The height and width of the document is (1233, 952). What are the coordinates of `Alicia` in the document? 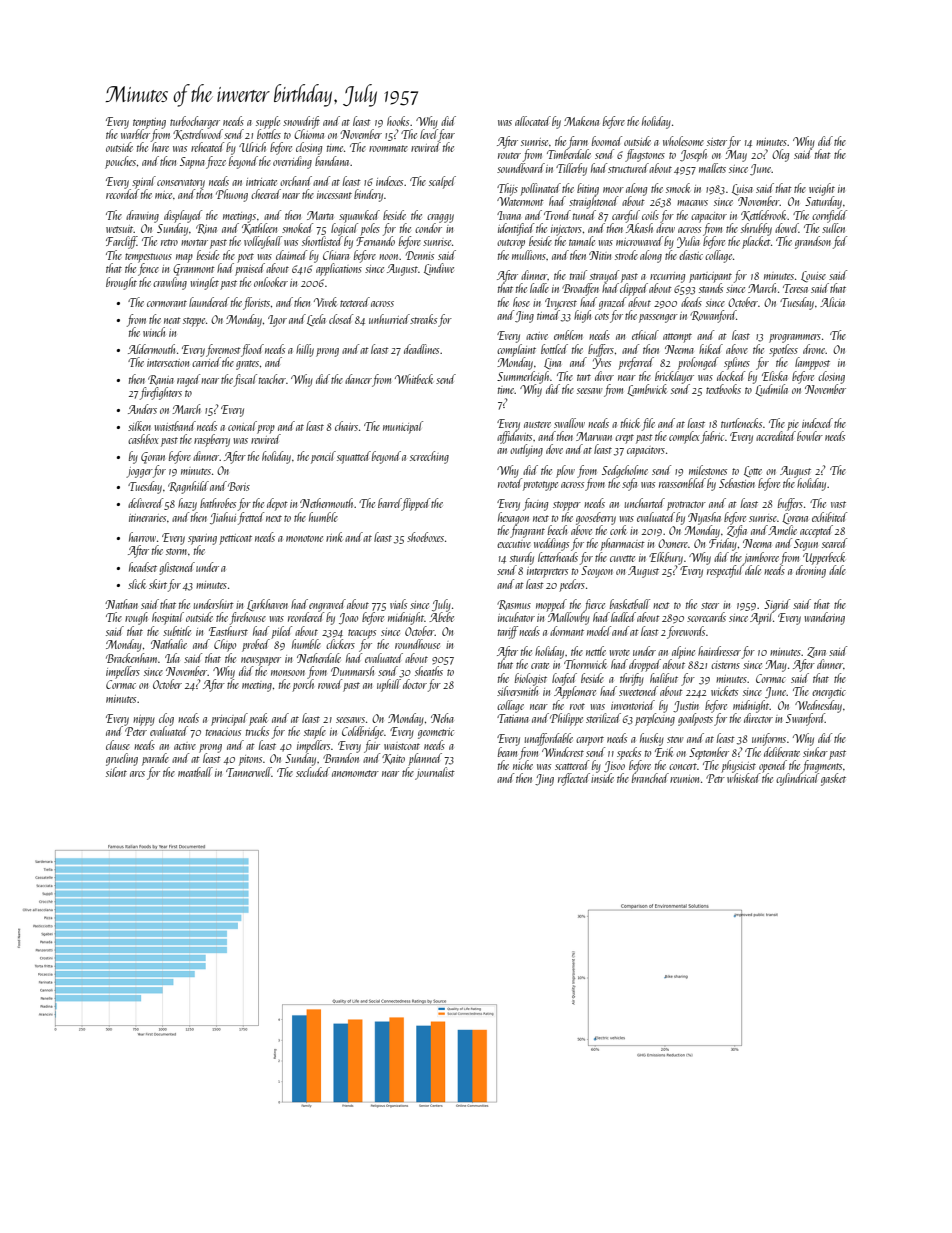 It's located at (832, 302).
